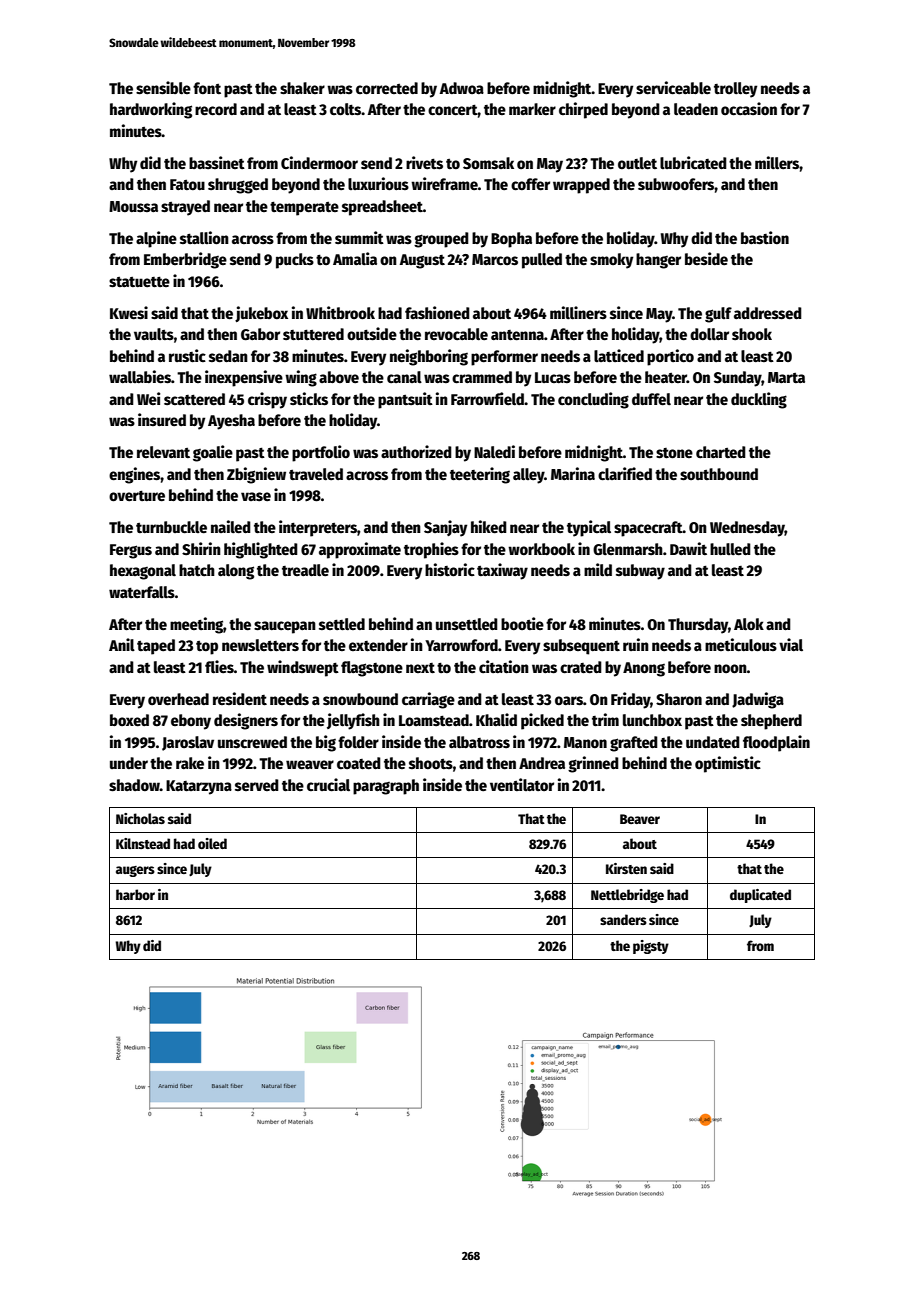 The width and height of the page is (924, 1308). Describe the element at coordinates (444, 183) in the page. I see `wireframe` at that location.
